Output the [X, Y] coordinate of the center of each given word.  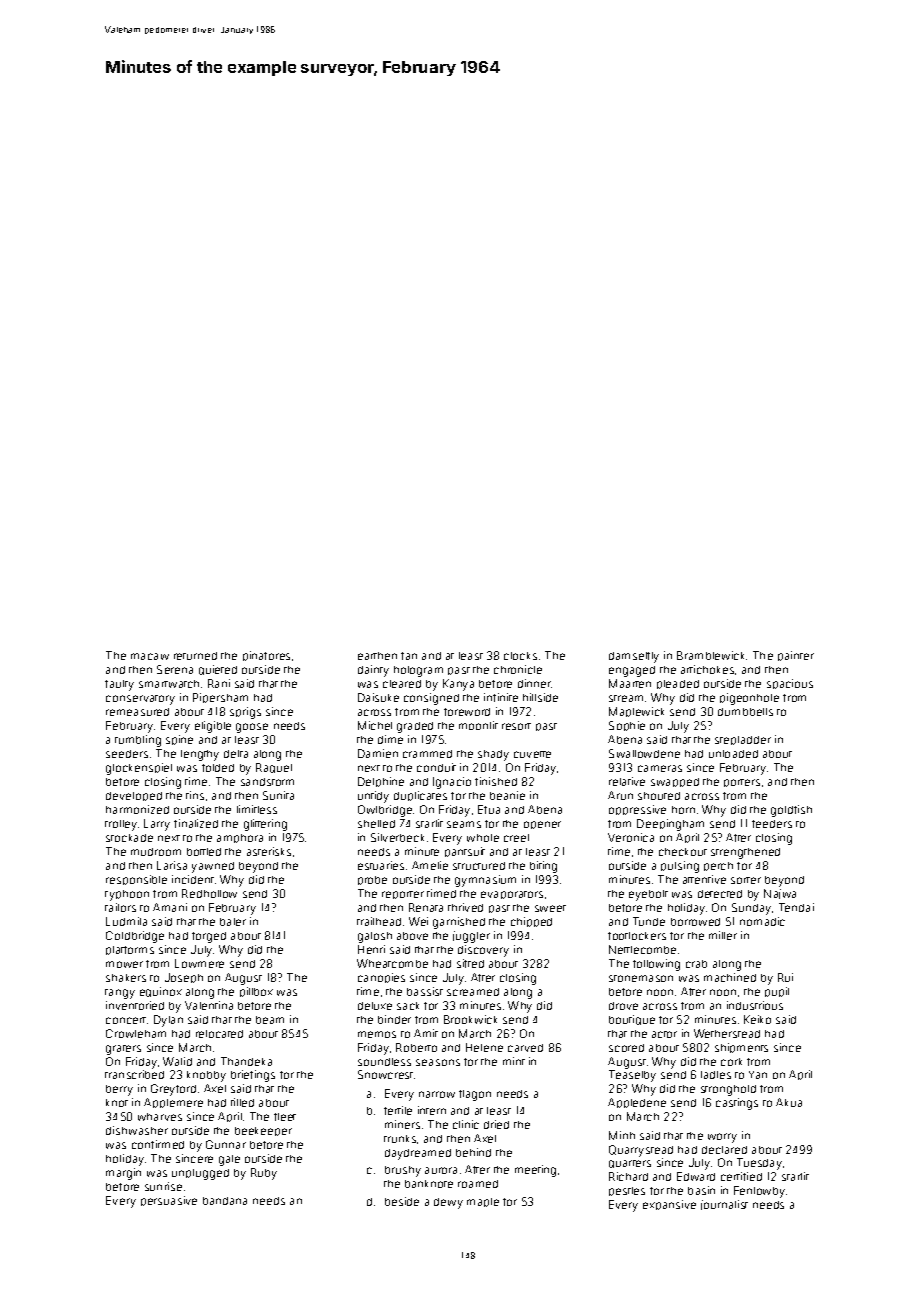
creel [516, 838]
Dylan [168, 1021]
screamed [473, 992]
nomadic [762, 921]
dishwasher [137, 1130]
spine [179, 740]
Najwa [780, 894]
